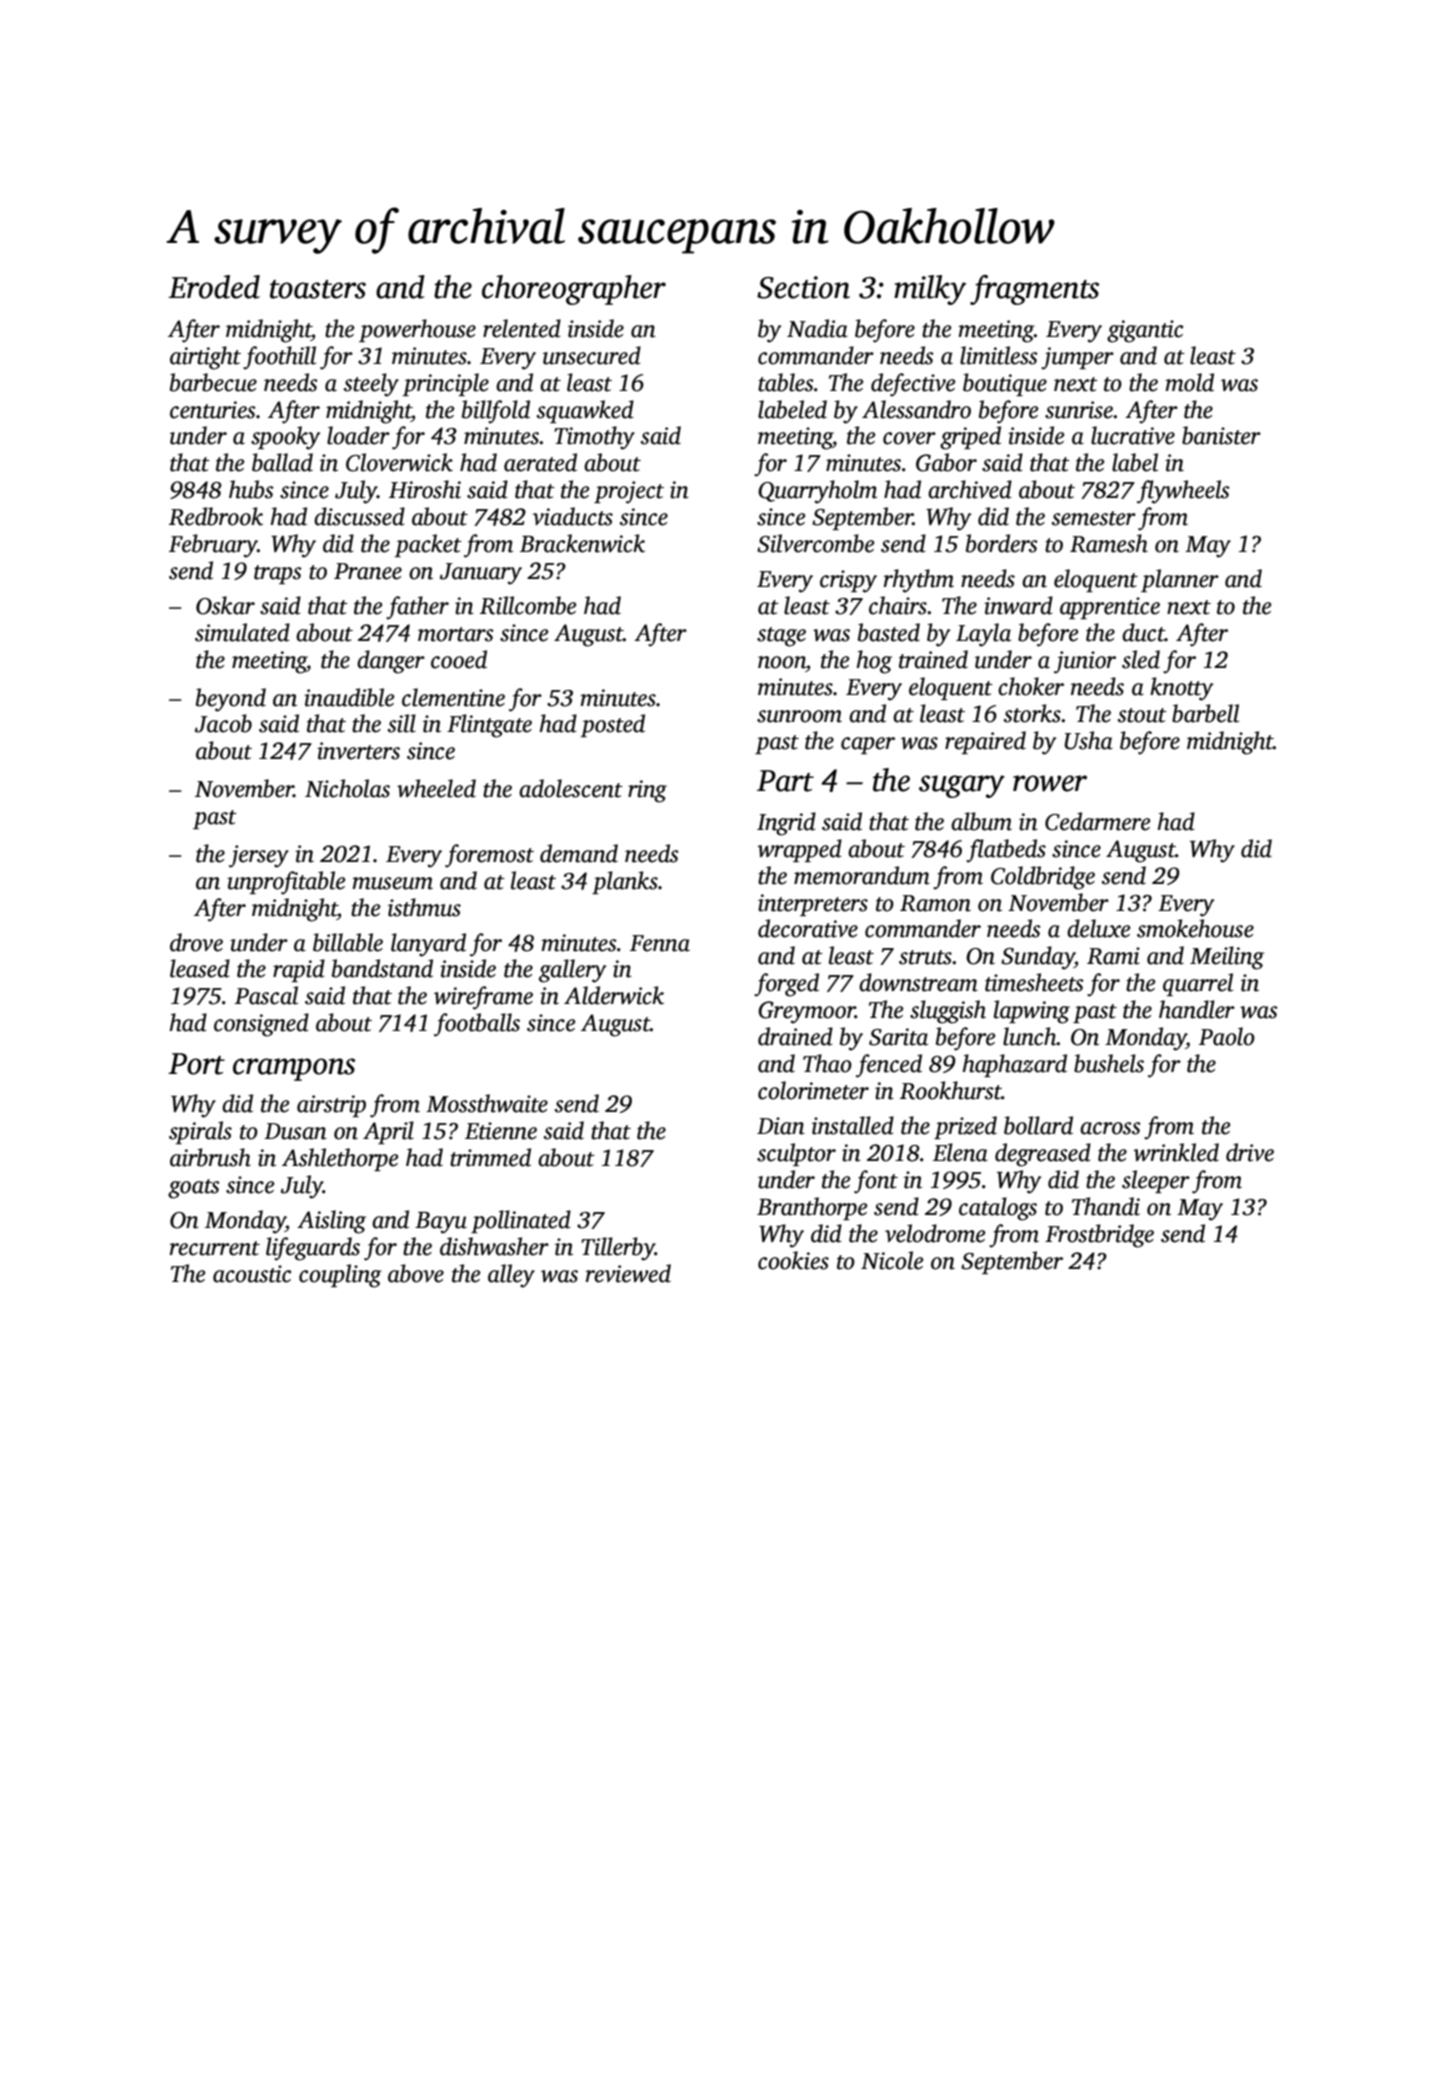  What do you see at coordinates (446, 384) in the image?
I see `principle` at bounding box center [446, 384].
